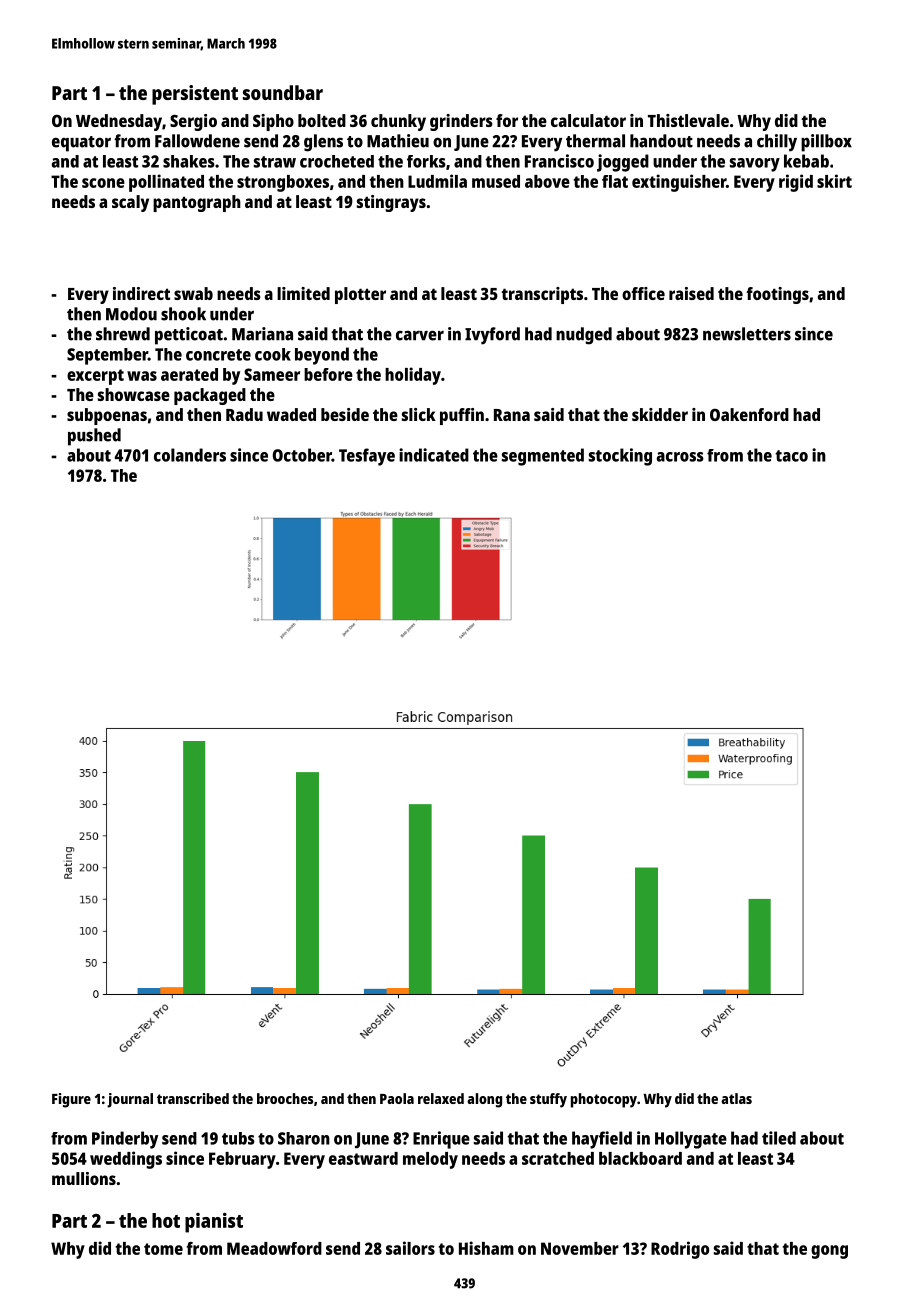  Describe the element at coordinates (125, 1140) in the page. I see `Pinderby` at that location.
